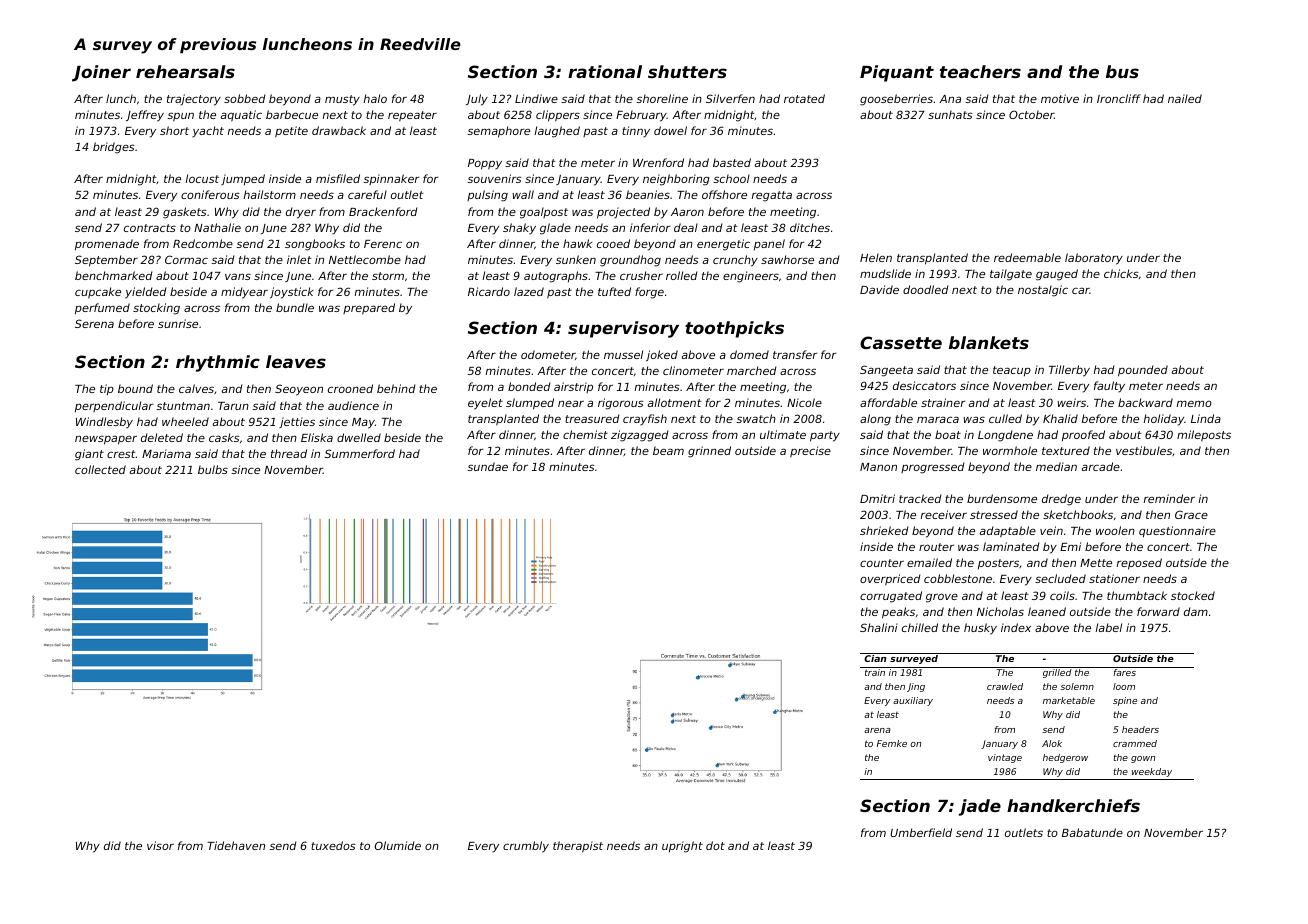 Image resolution: width=1308 pixels, height=924 pixels. What do you see at coordinates (879, 627) in the screenshot?
I see `Shalini` at bounding box center [879, 627].
